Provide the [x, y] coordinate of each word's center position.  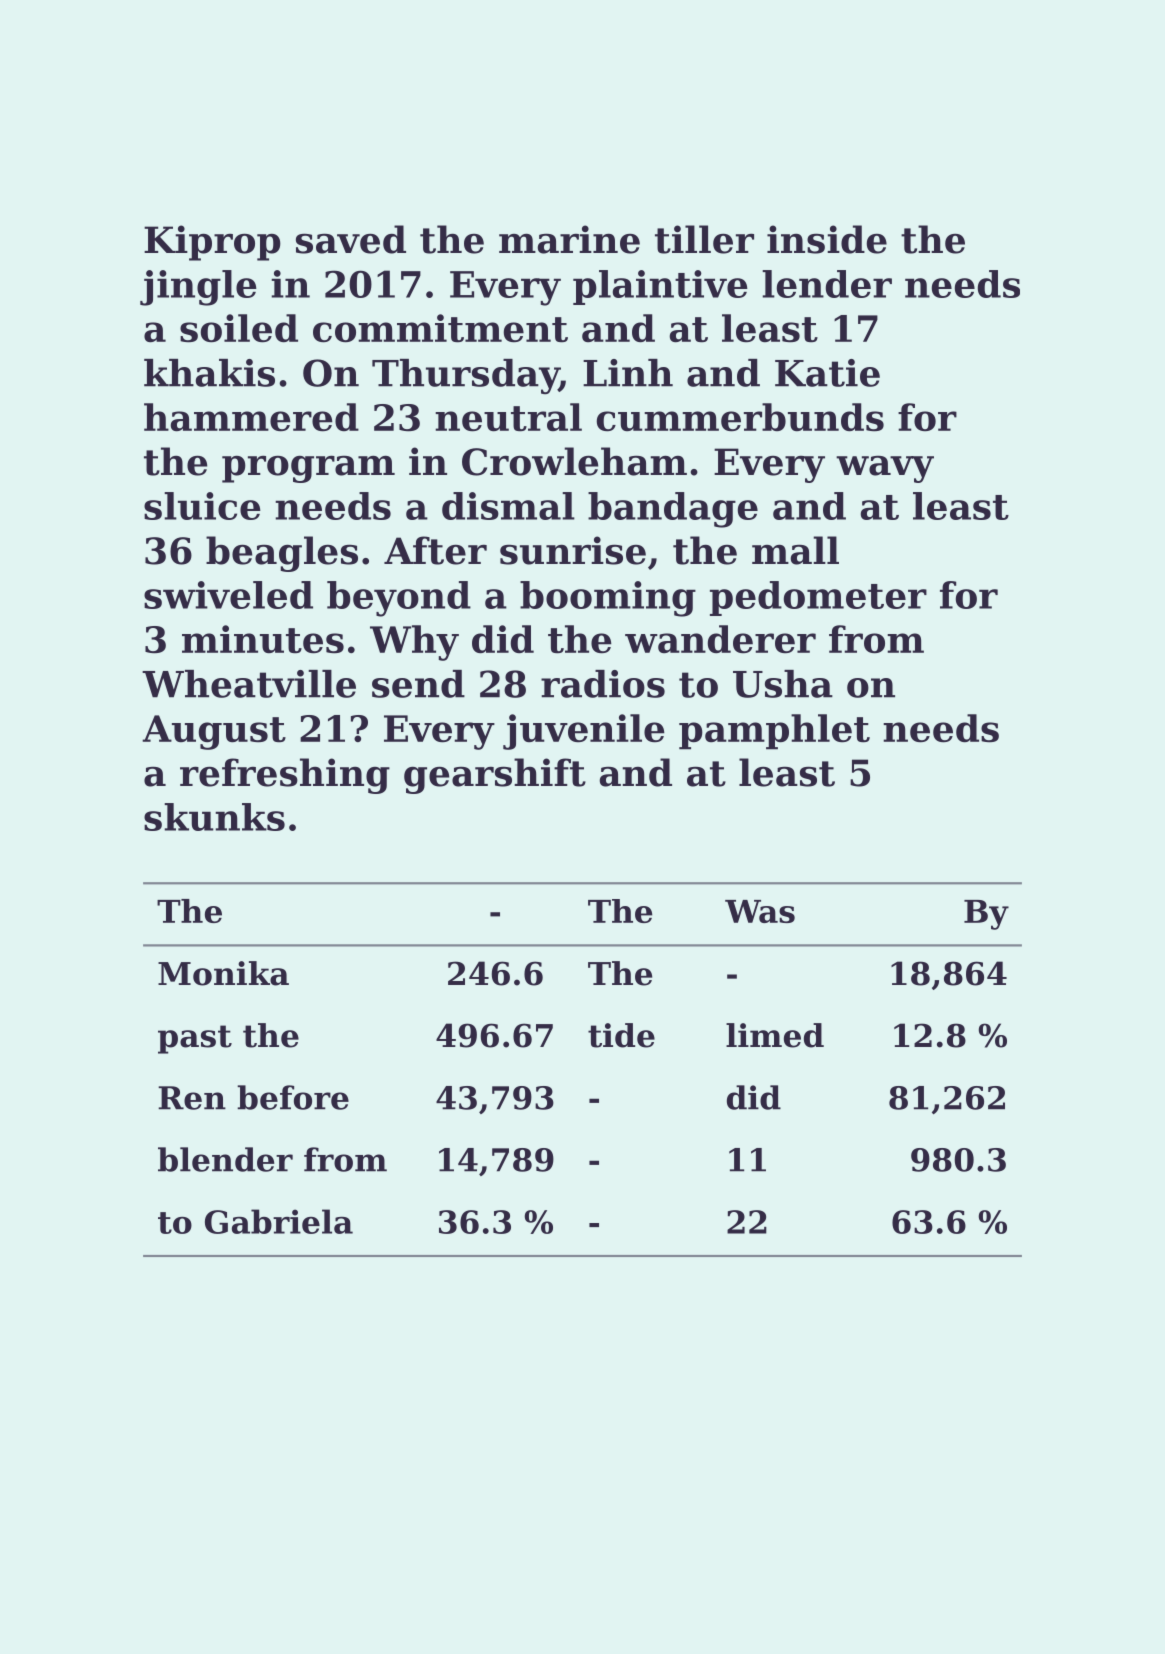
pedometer [818, 598]
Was [760, 911]
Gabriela [279, 1221]
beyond [399, 599]
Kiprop [212, 243]
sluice [202, 506]
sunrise [573, 550]
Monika [223, 973]
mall [795, 550]
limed [775, 1035]
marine [569, 239]
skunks [214, 817]
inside [827, 239]
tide [621, 1035]
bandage [673, 510]
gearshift [495, 776]
